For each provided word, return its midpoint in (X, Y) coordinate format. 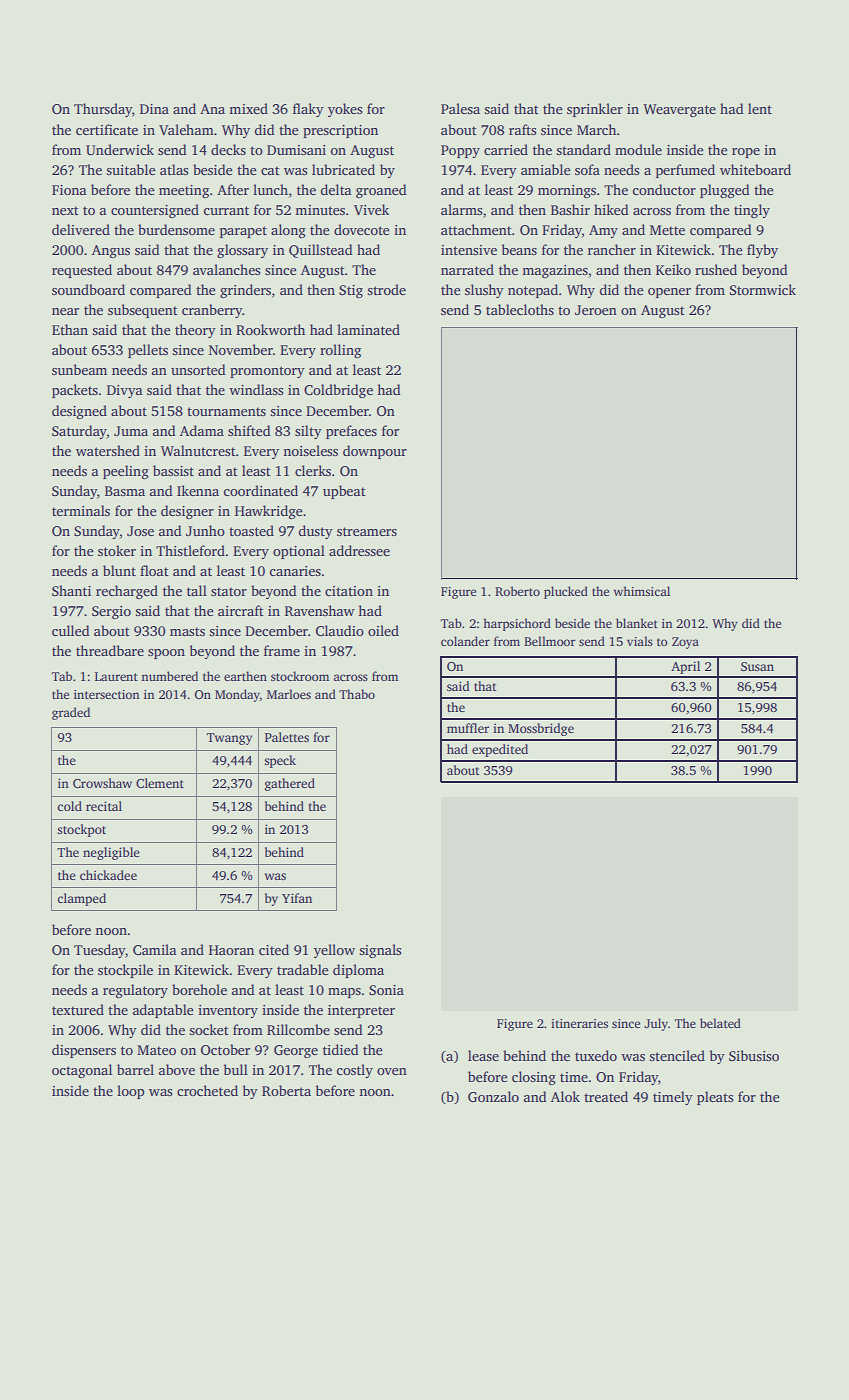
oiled (383, 630)
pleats (715, 1098)
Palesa (460, 108)
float (154, 570)
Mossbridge (541, 729)
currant (226, 210)
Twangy (229, 739)
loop (131, 1092)
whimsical (642, 591)
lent (760, 108)
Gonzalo (493, 1096)
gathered (290, 784)
